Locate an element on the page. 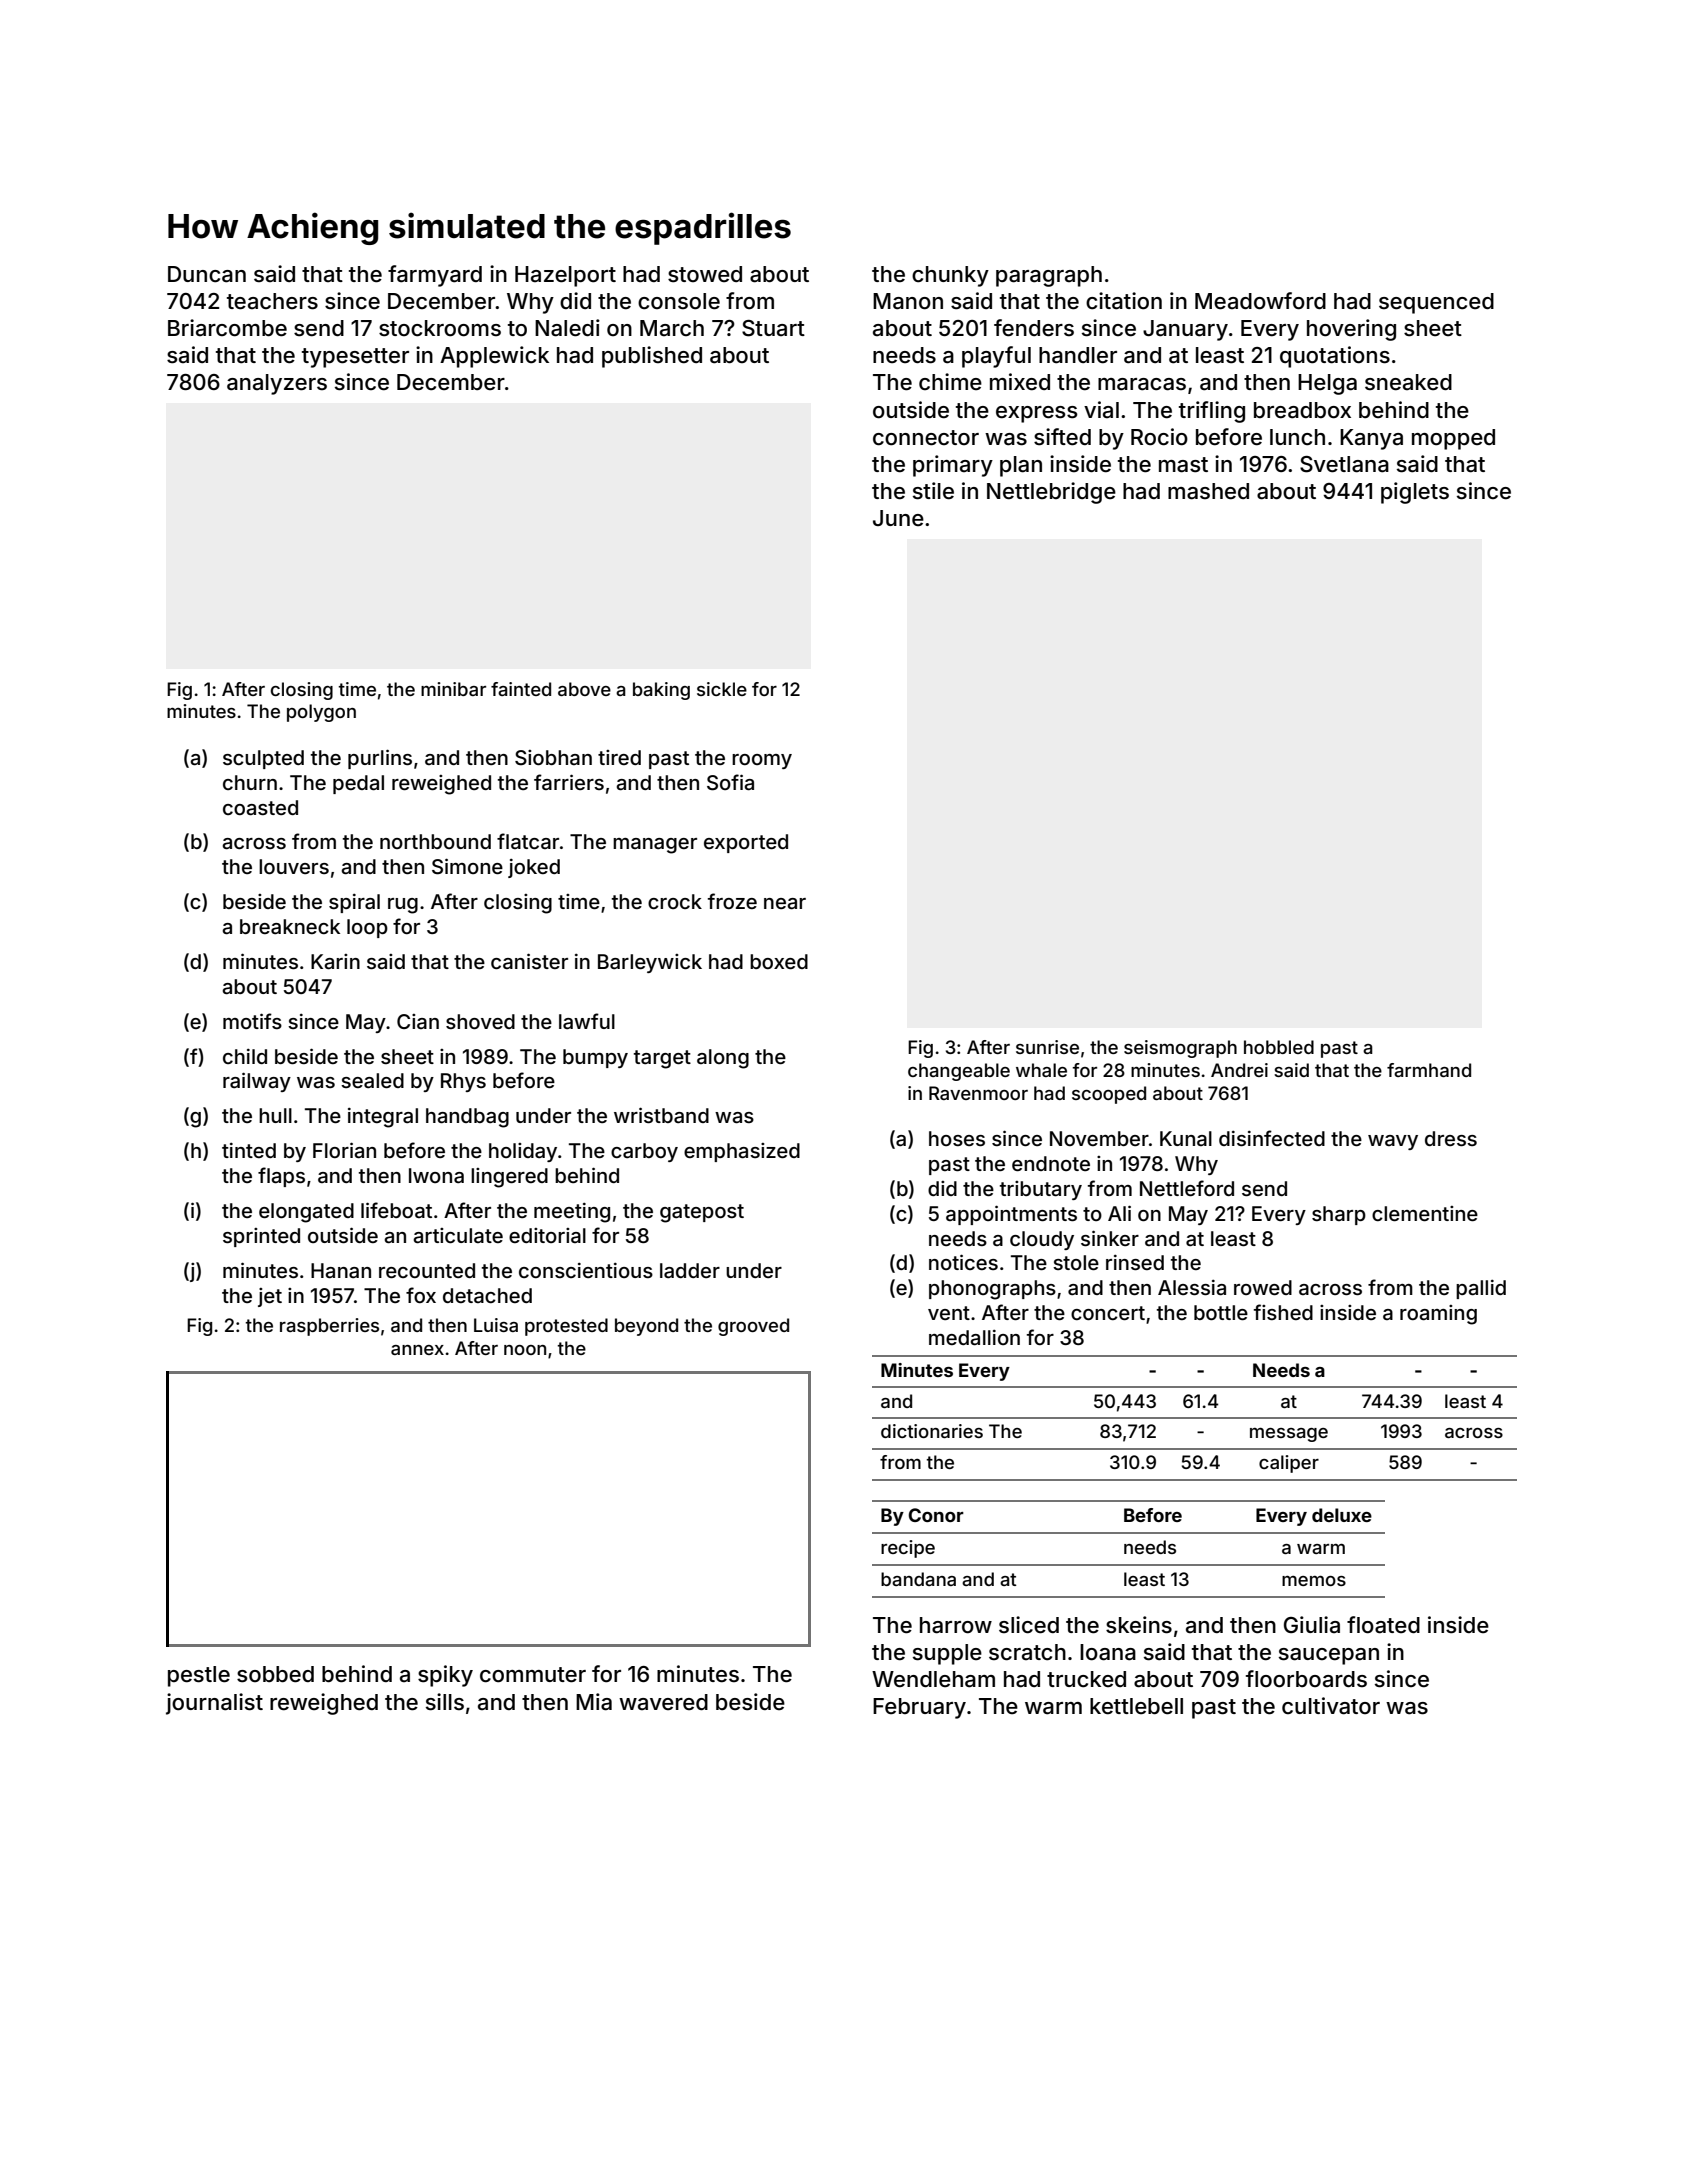  citation is located at coordinates (1124, 301).
